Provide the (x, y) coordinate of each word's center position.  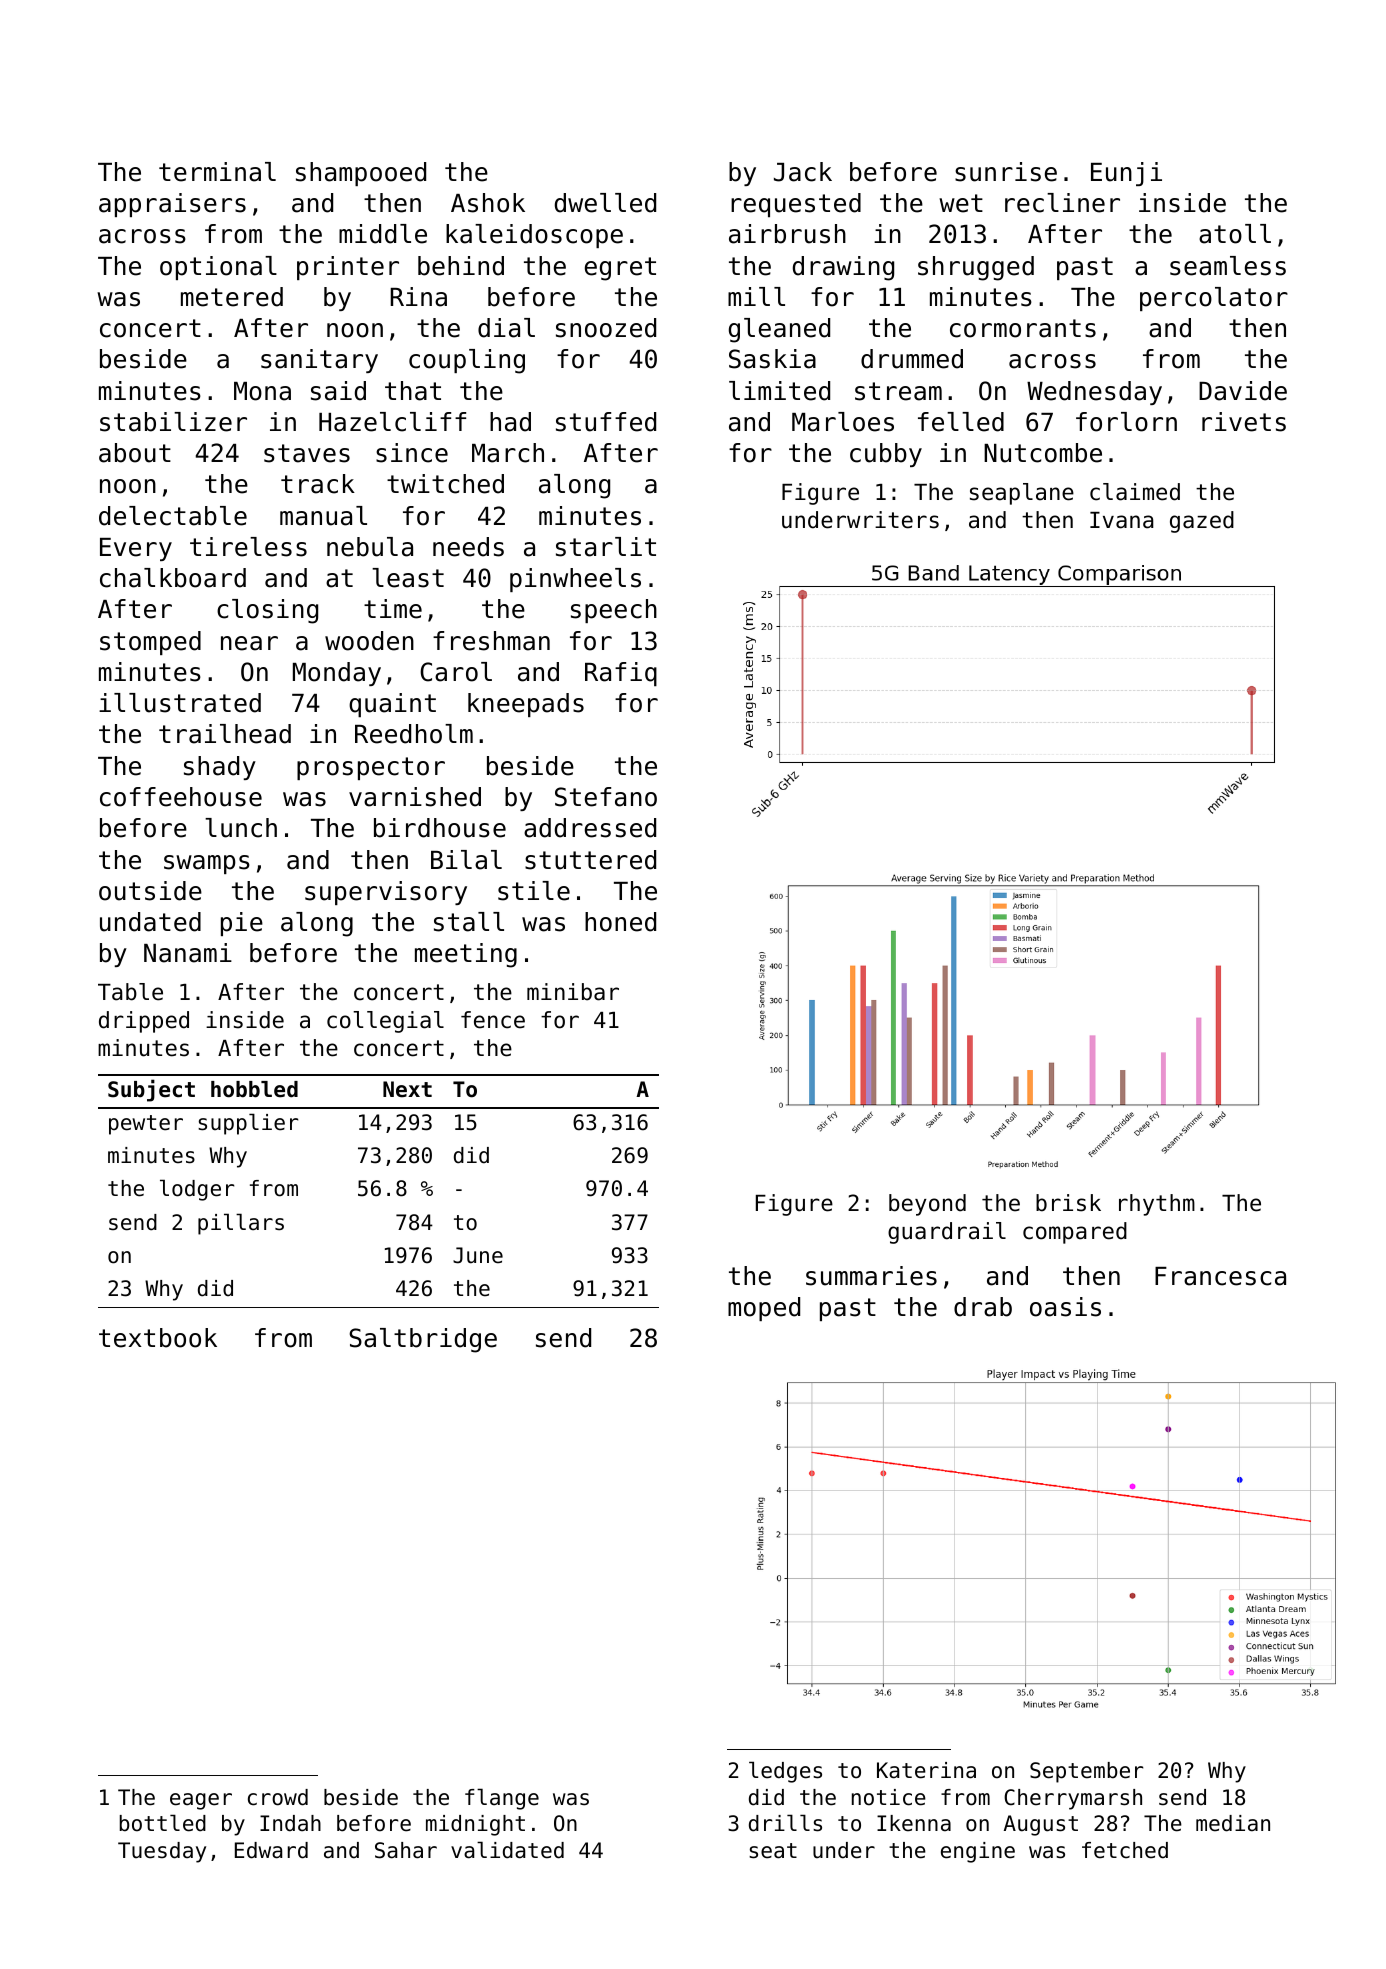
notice (889, 1797)
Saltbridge (423, 1340)
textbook (158, 1338)
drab (983, 1307)
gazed (1202, 522)
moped (764, 1309)
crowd (278, 1797)
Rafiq (621, 674)
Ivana (1122, 520)
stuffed (606, 422)
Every (136, 549)
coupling (467, 361)
